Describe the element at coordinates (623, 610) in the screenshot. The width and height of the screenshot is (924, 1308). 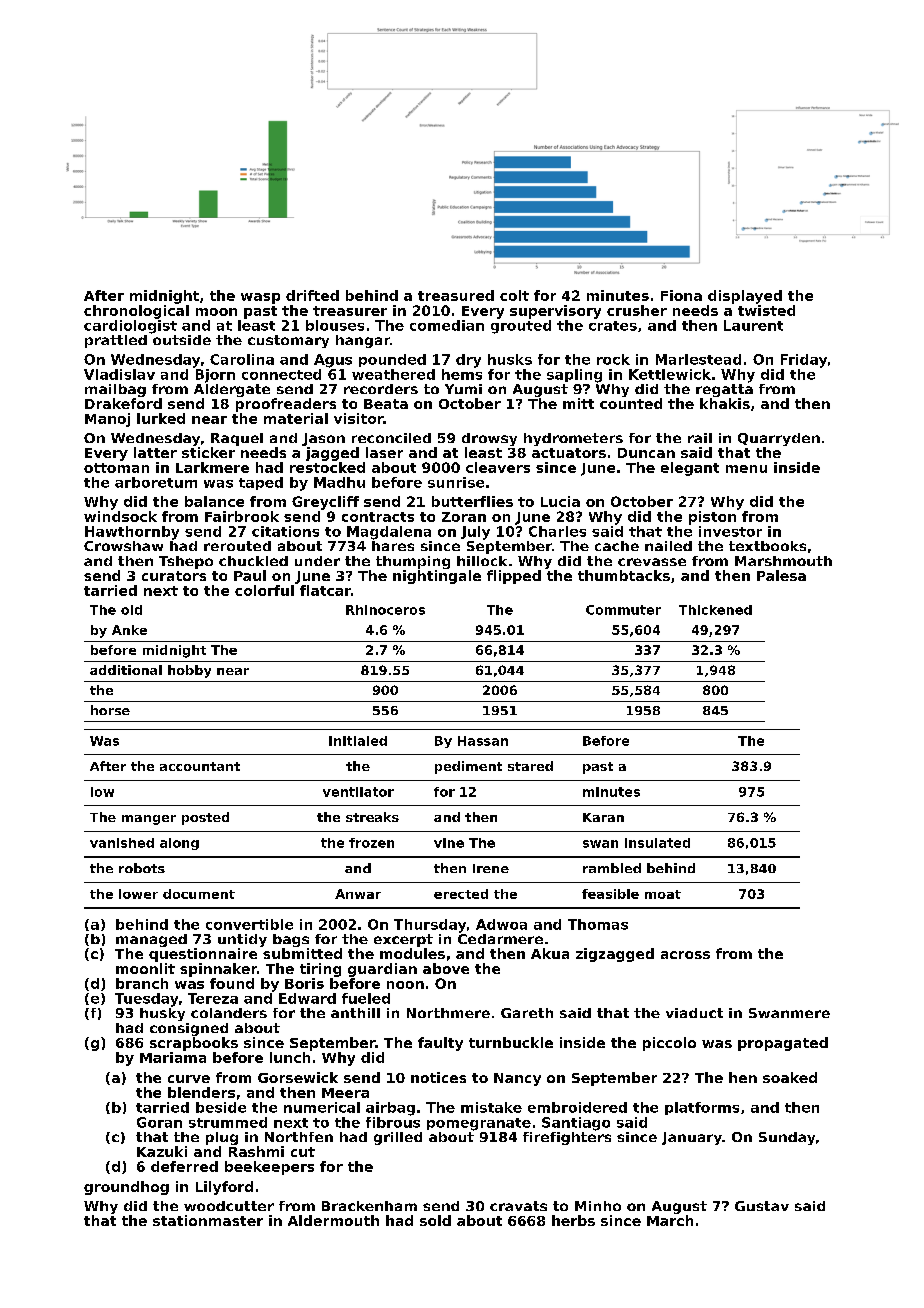
I see `Commuter` at that location.
